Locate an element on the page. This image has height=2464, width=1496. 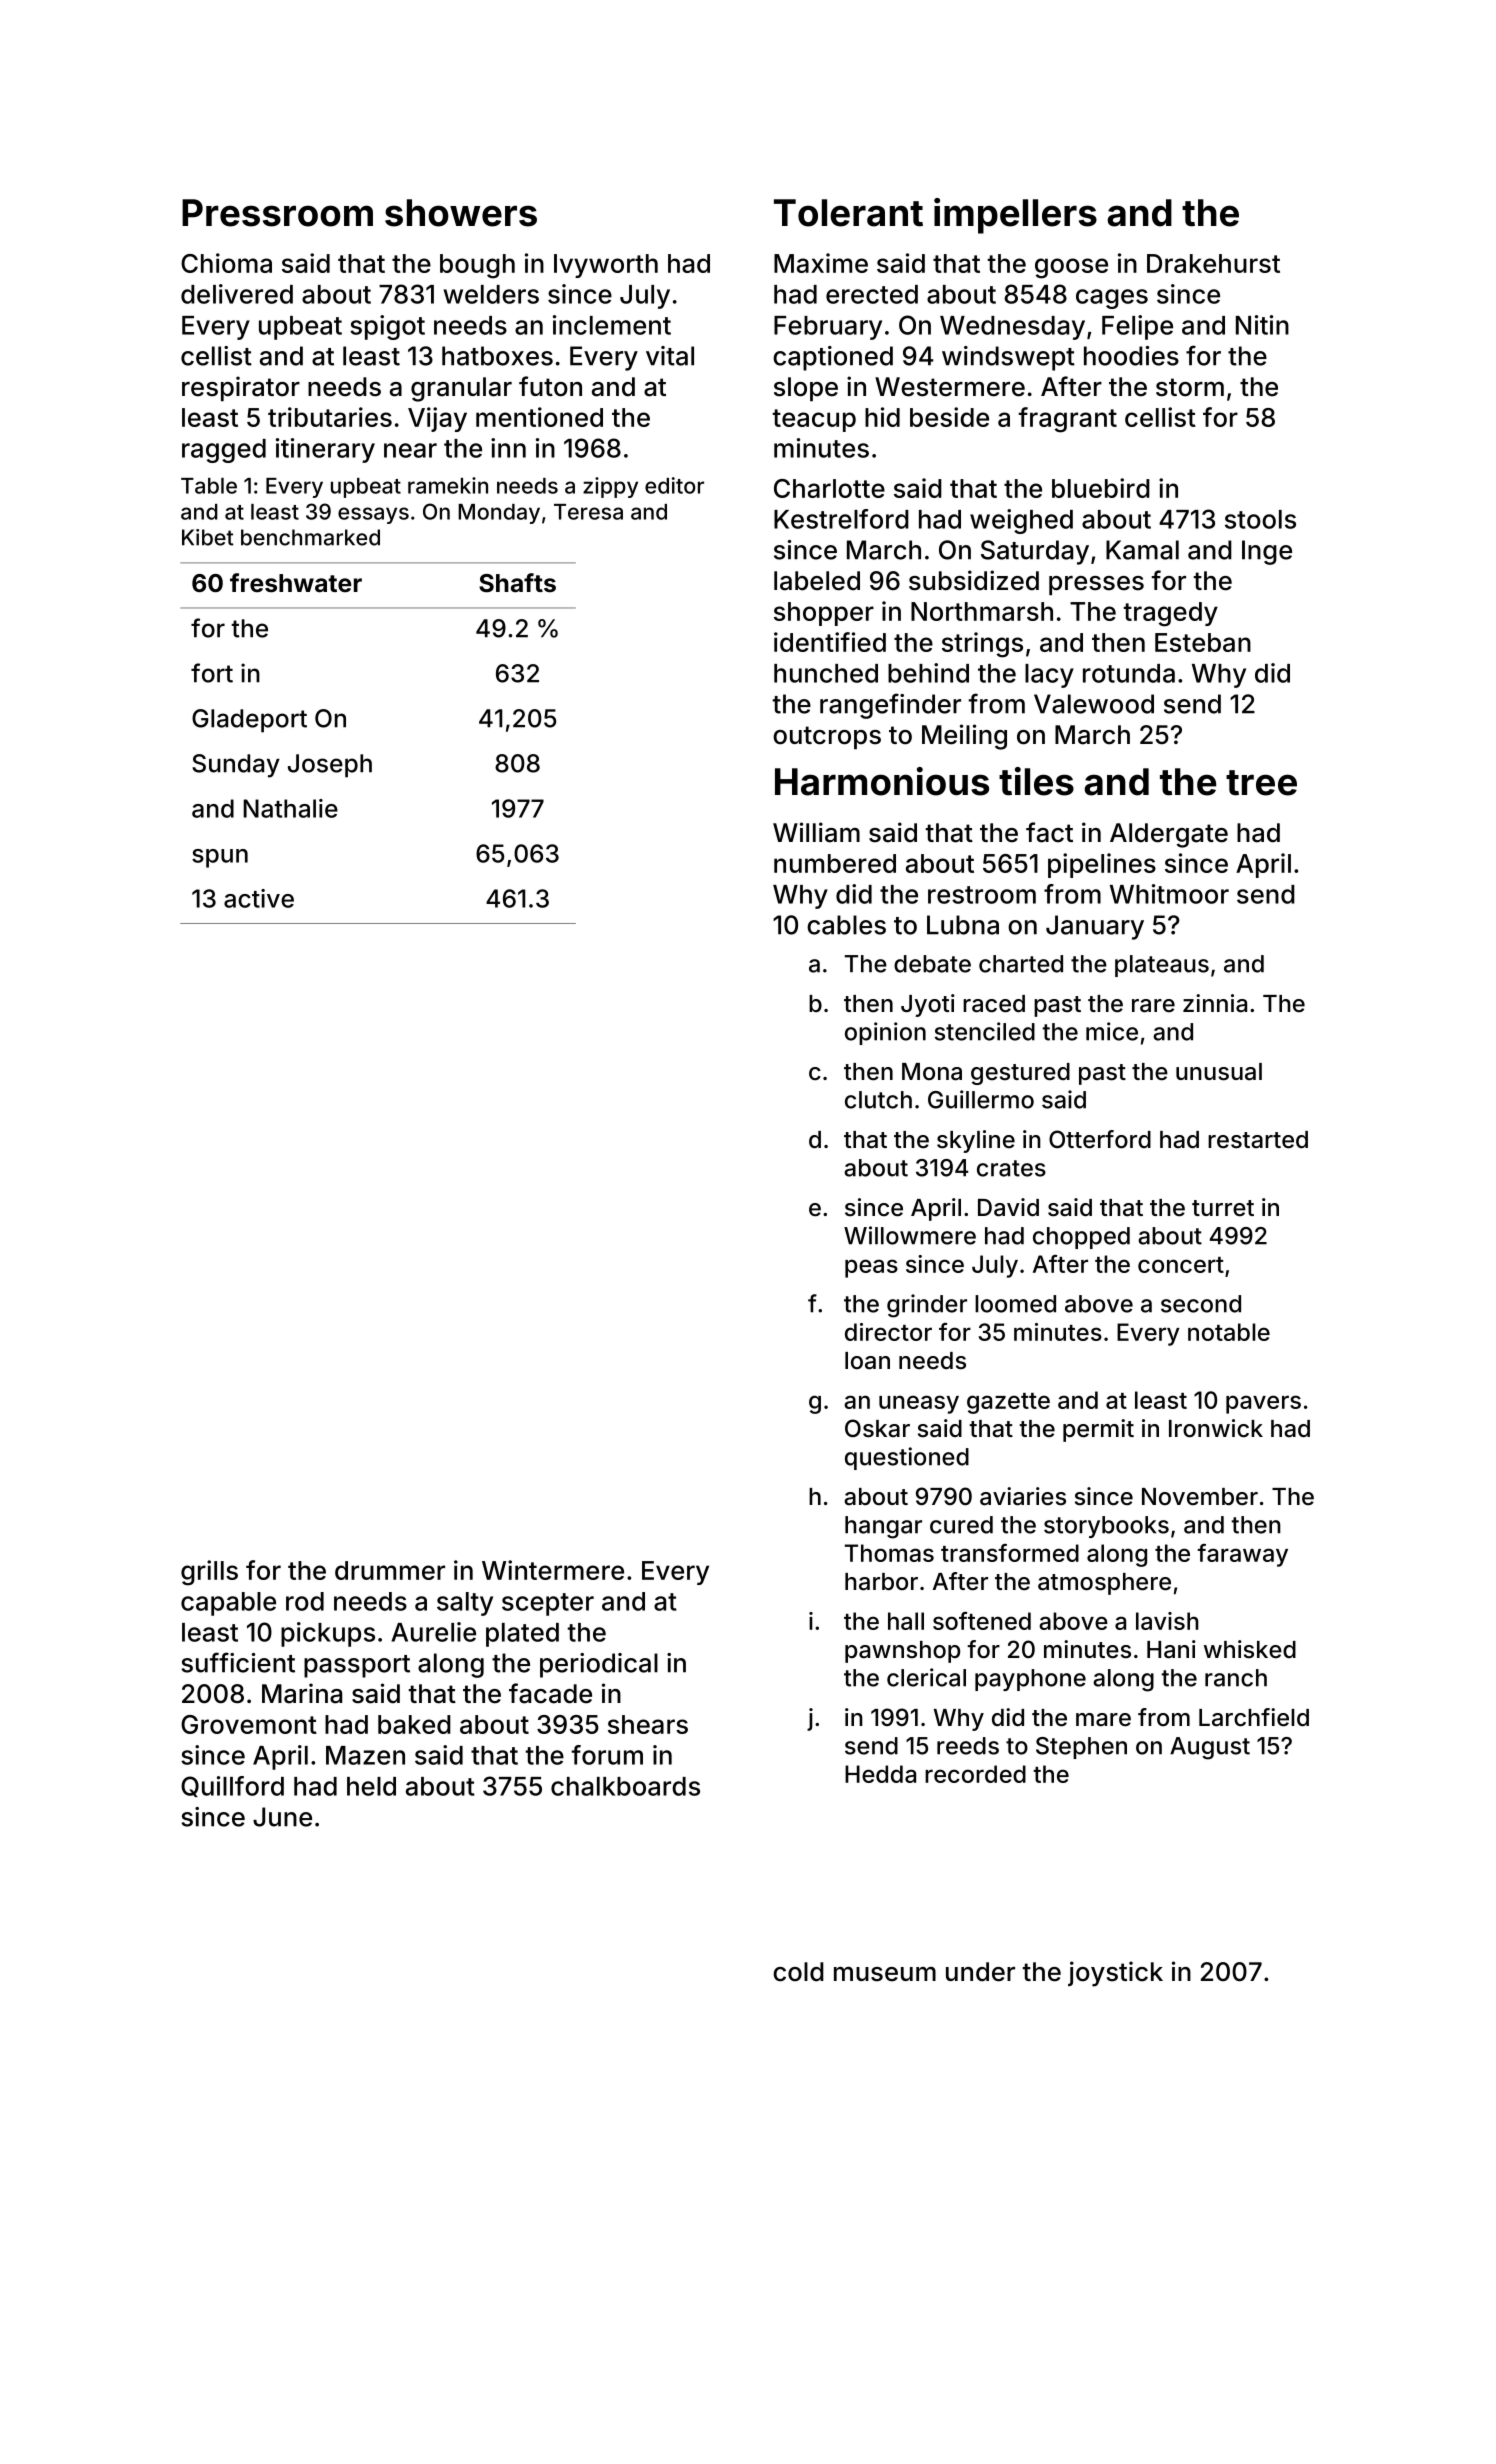
shears is located at coordinates (648, 1724).
